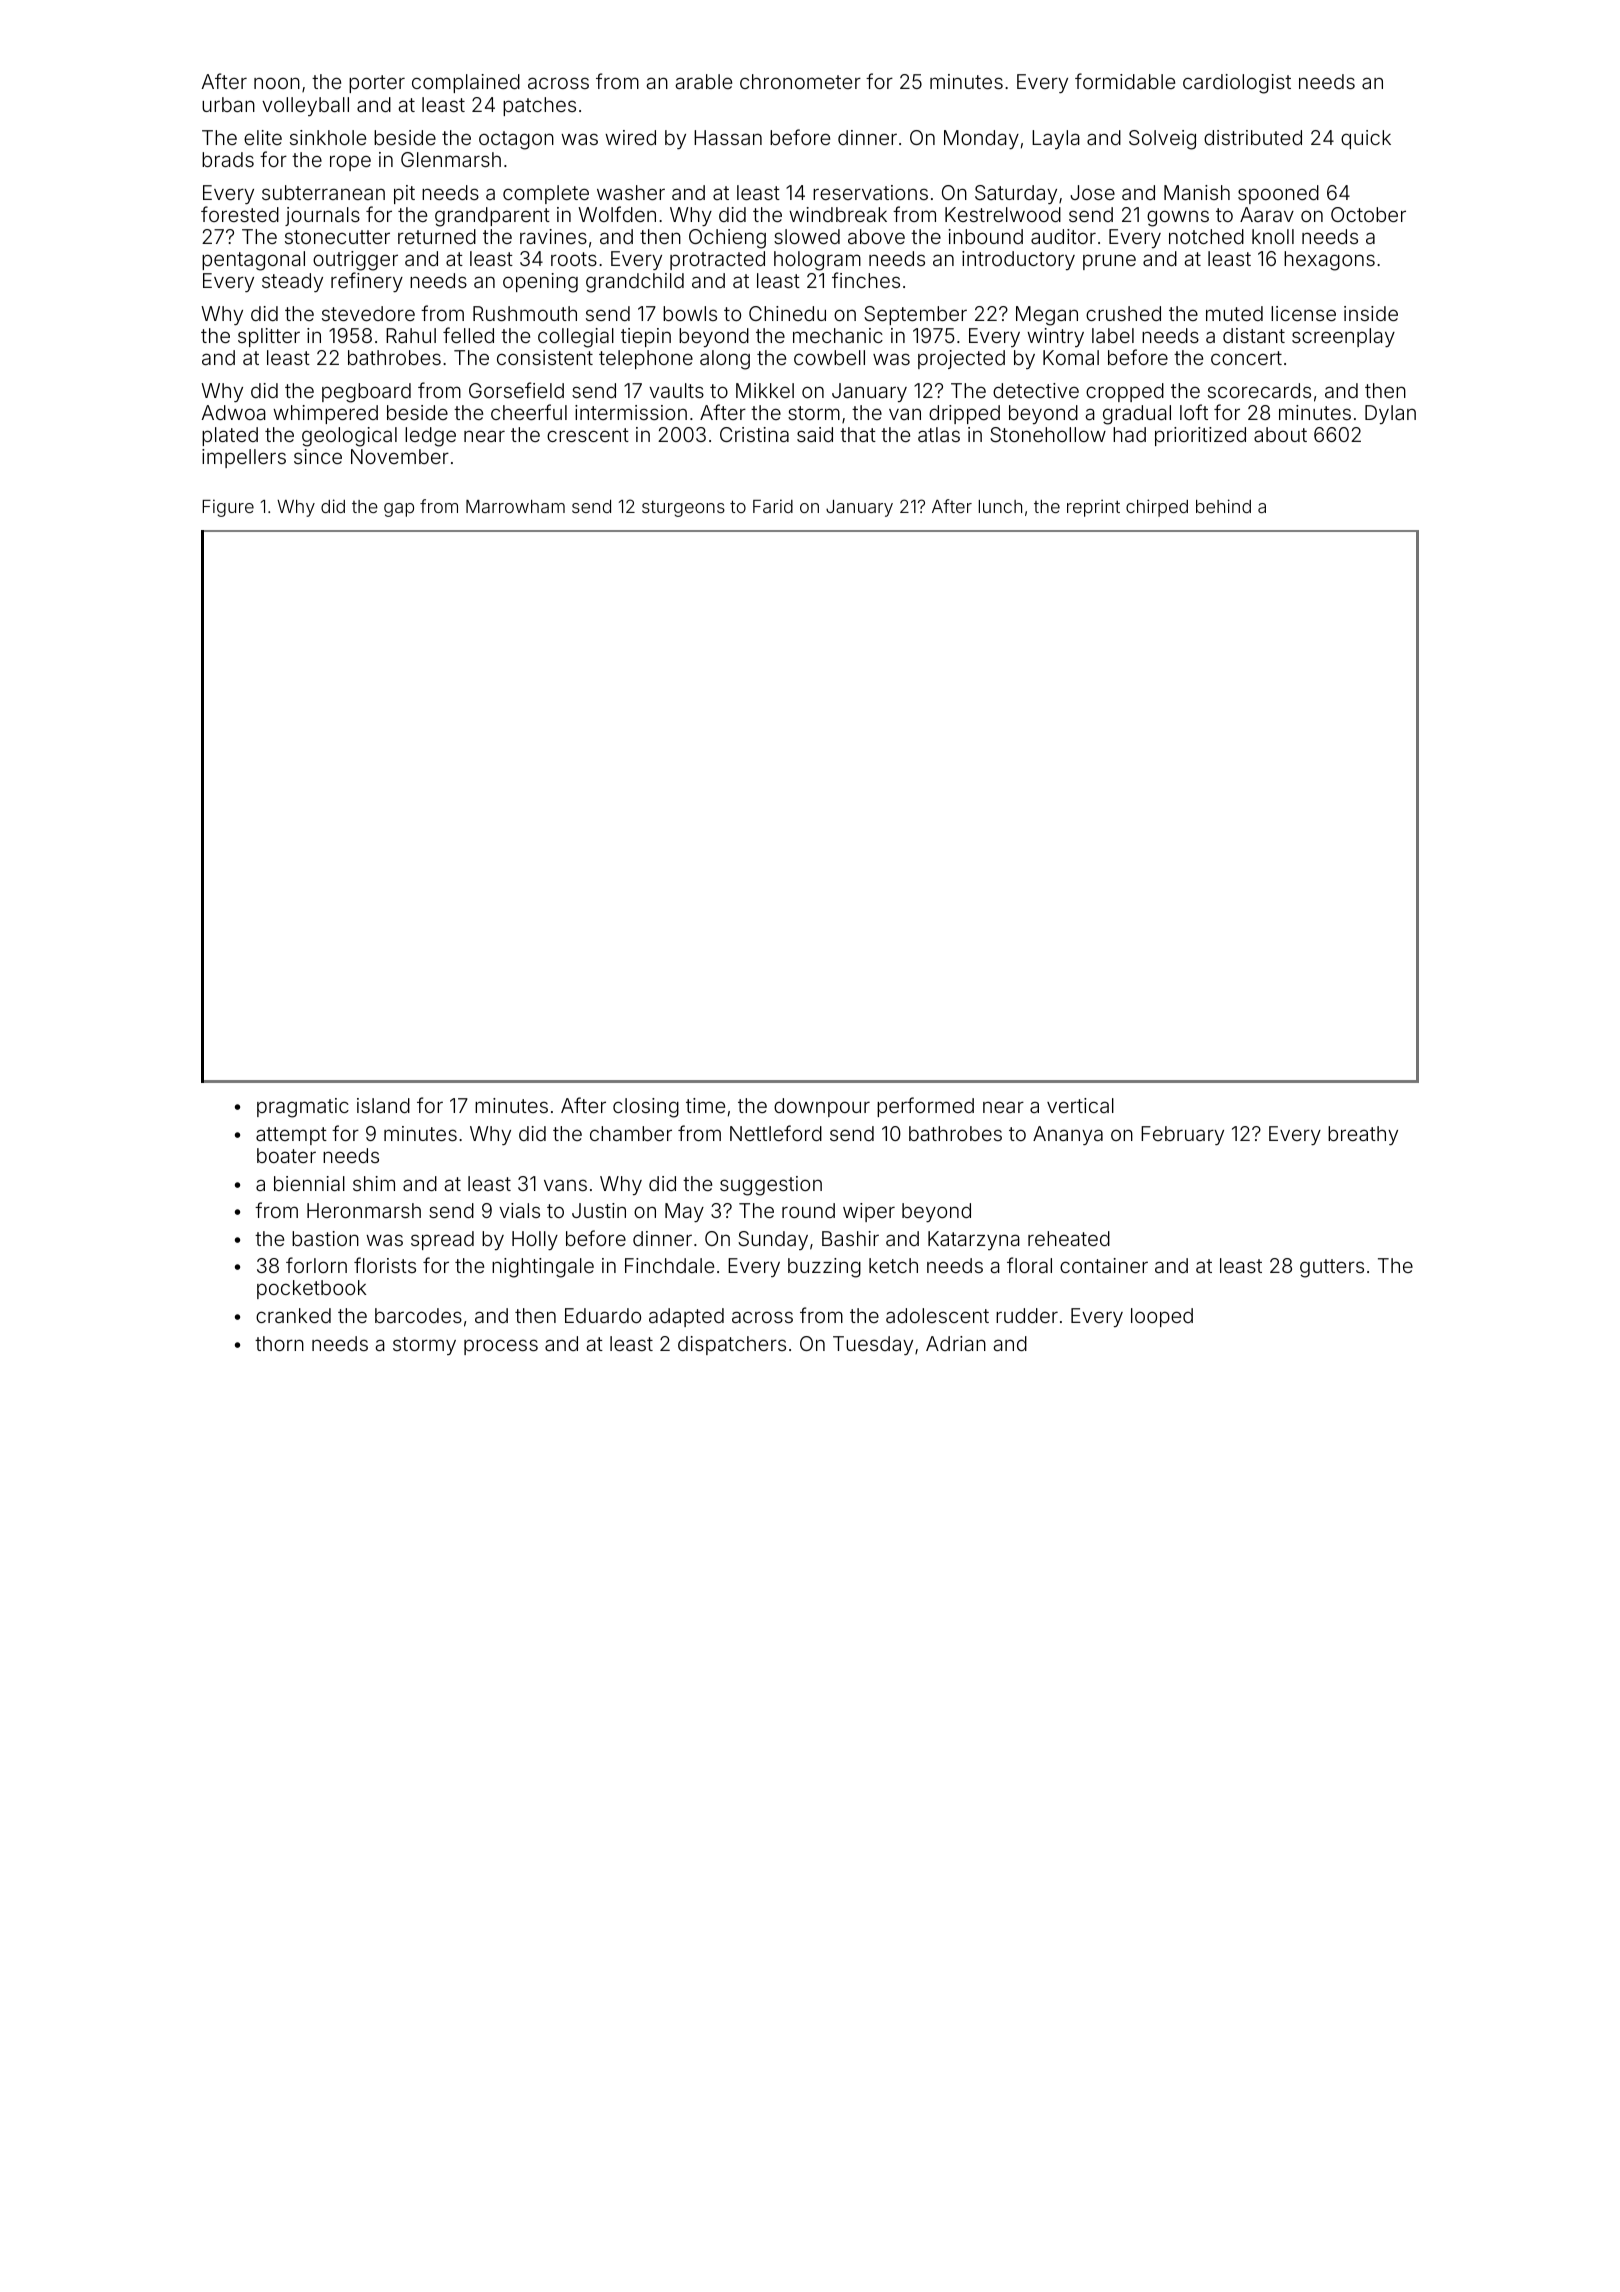 This screenshot has width=1620, height=2292. Describe the element at coordinates (277, 83) in the screenshot. I see `noon` at that location.
